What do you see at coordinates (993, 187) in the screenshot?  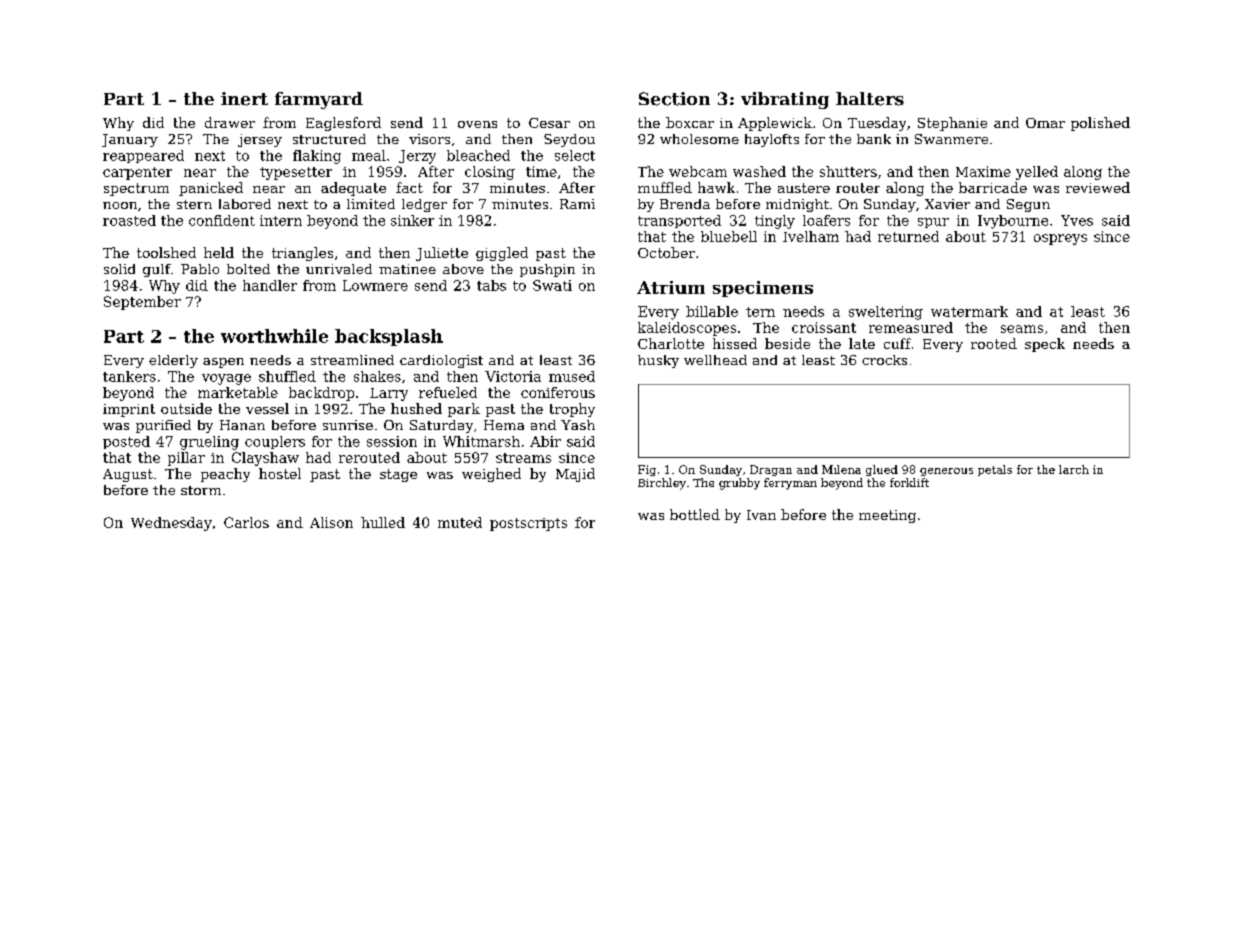 I see `barricade` at bounding box center [993, 187].
